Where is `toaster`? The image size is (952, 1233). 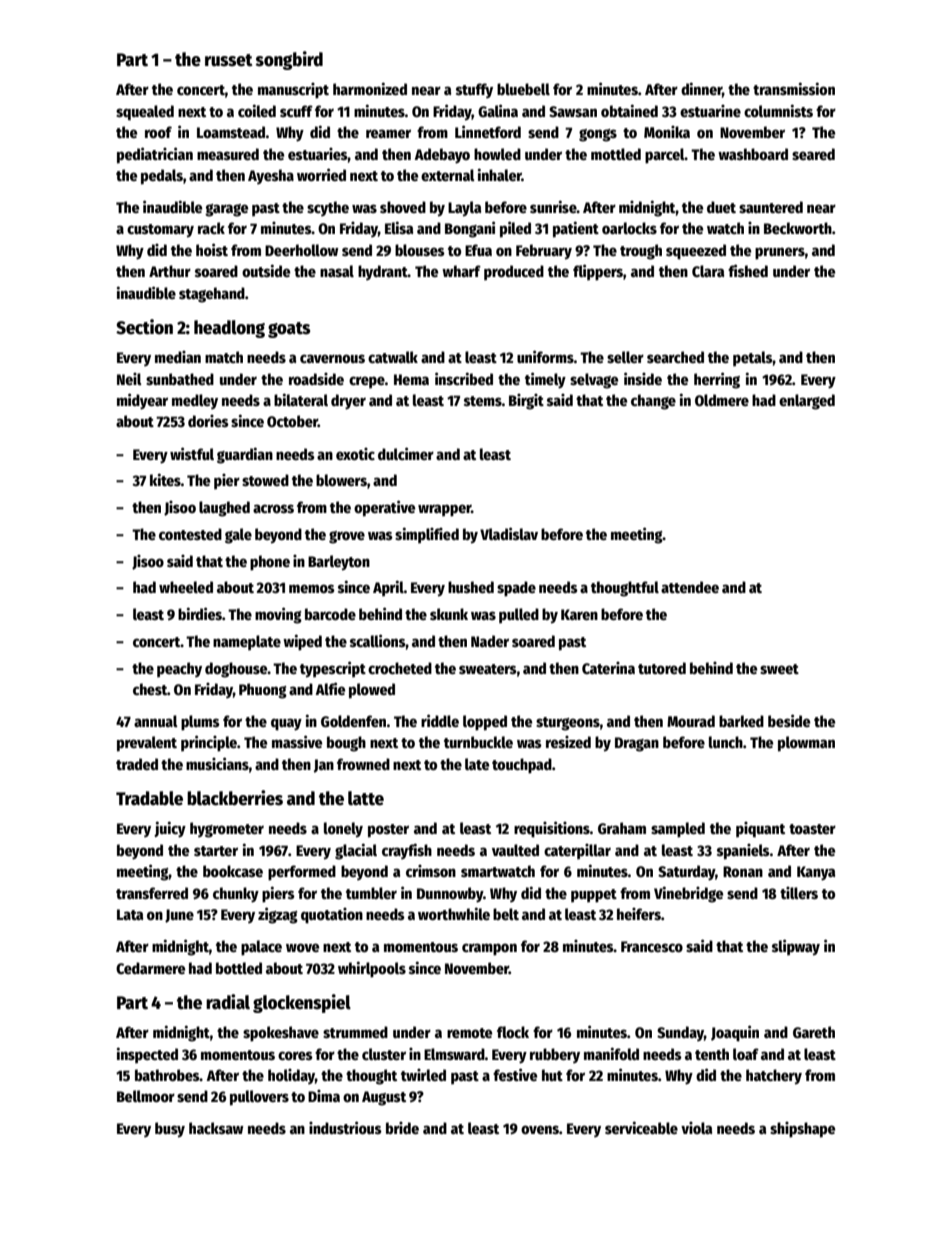 toaster is located at coordinates (812, 829).
